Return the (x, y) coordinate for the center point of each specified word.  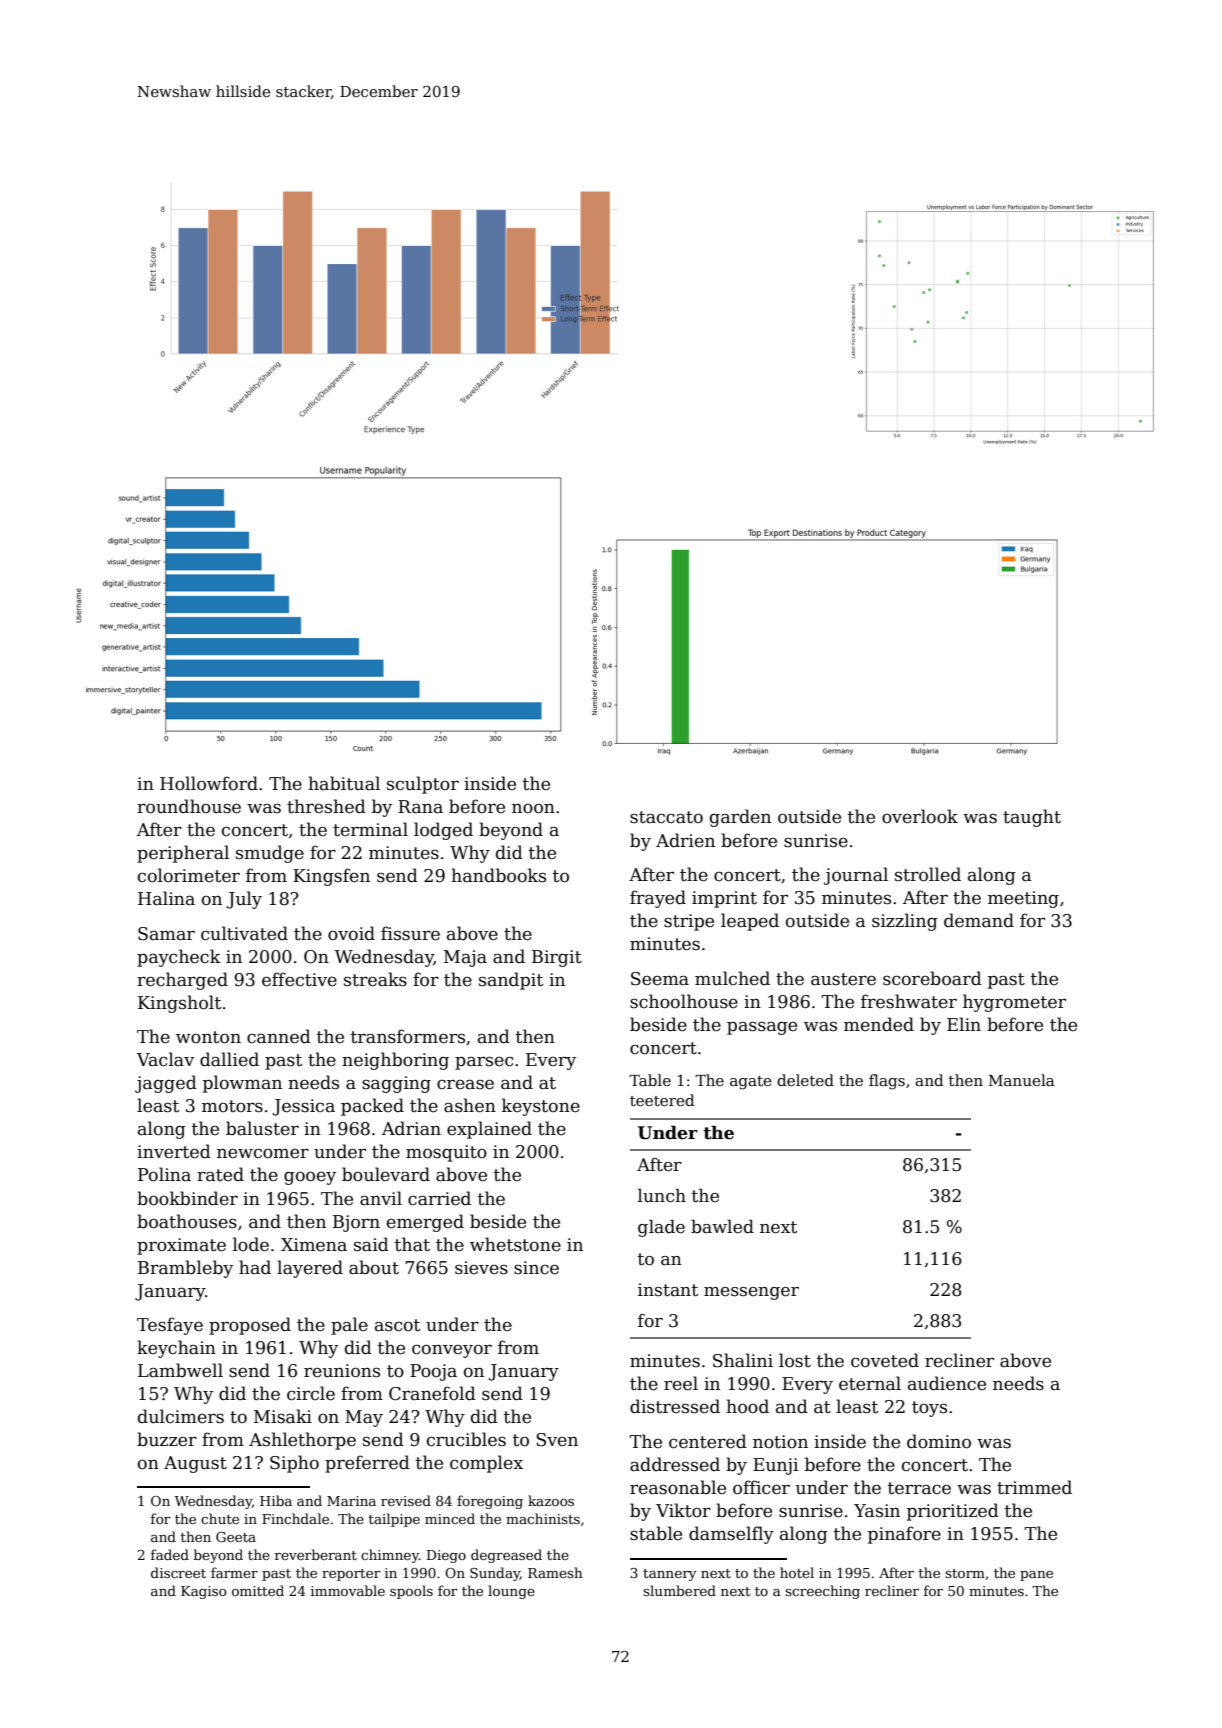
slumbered (679, 1590)
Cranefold (432, 1393)
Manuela (1021, 1080)
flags (887, 1082)
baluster (262, 1128)
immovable (348, 1590)
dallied (229, 1059)
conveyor (452, 1351)
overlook (920, 816)
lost (795, 1360)
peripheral (183, 854)
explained (489, 1130)
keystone (541, 1107)
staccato (666, 817)
